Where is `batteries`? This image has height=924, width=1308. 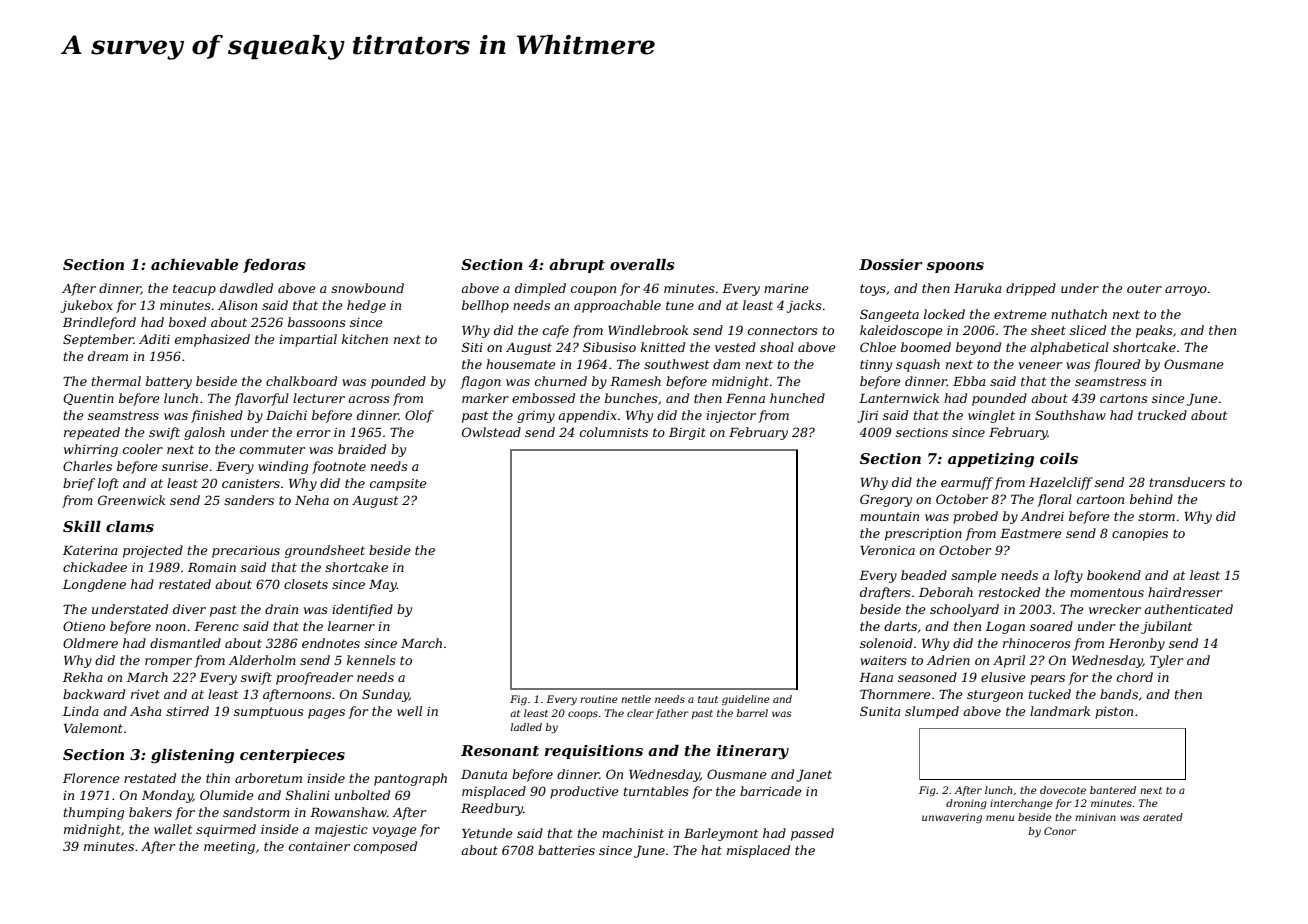
batteries is located at coordinates (566, 850).
